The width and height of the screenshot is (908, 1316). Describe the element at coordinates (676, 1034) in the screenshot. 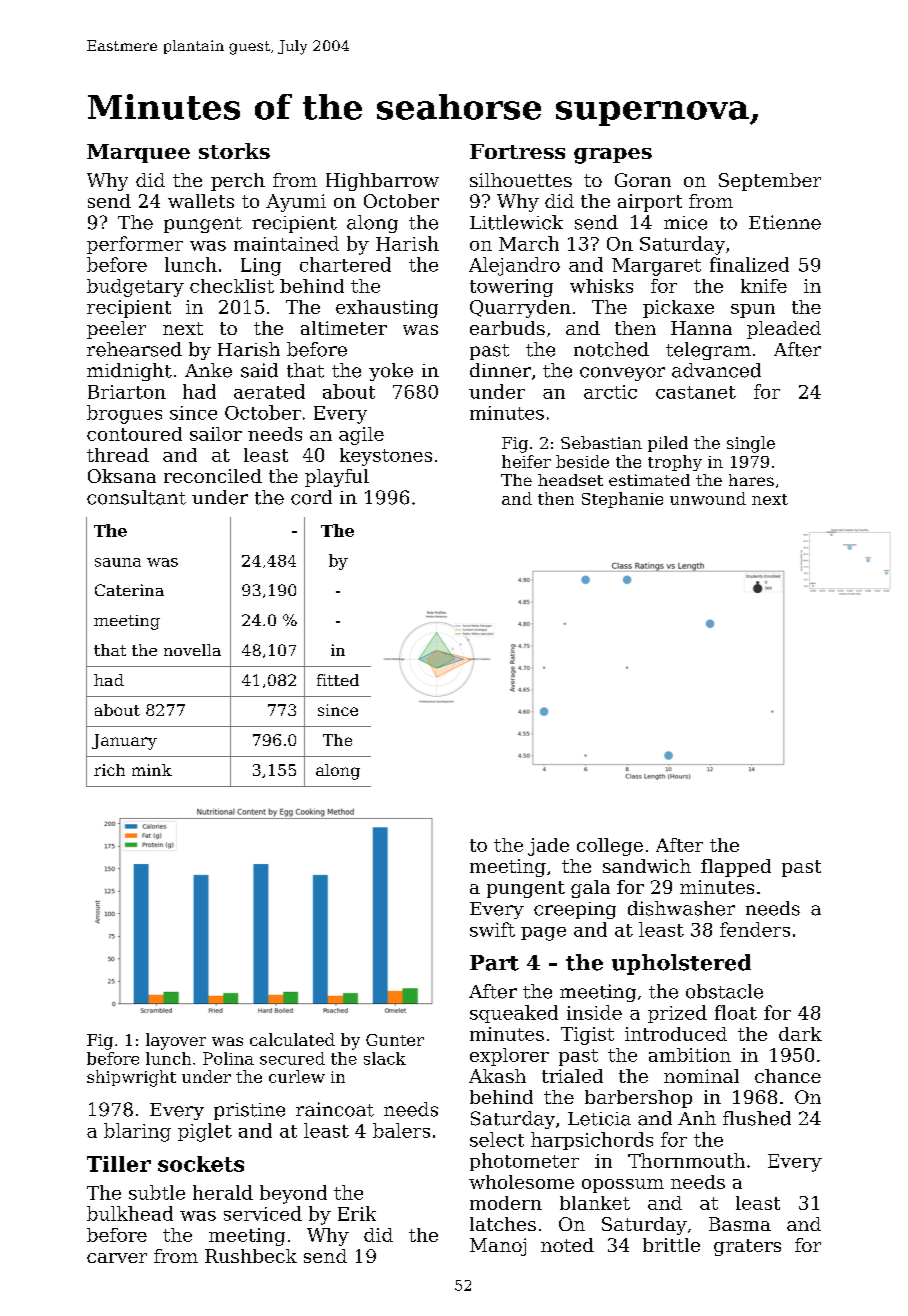

I see `introduced` at that location.
